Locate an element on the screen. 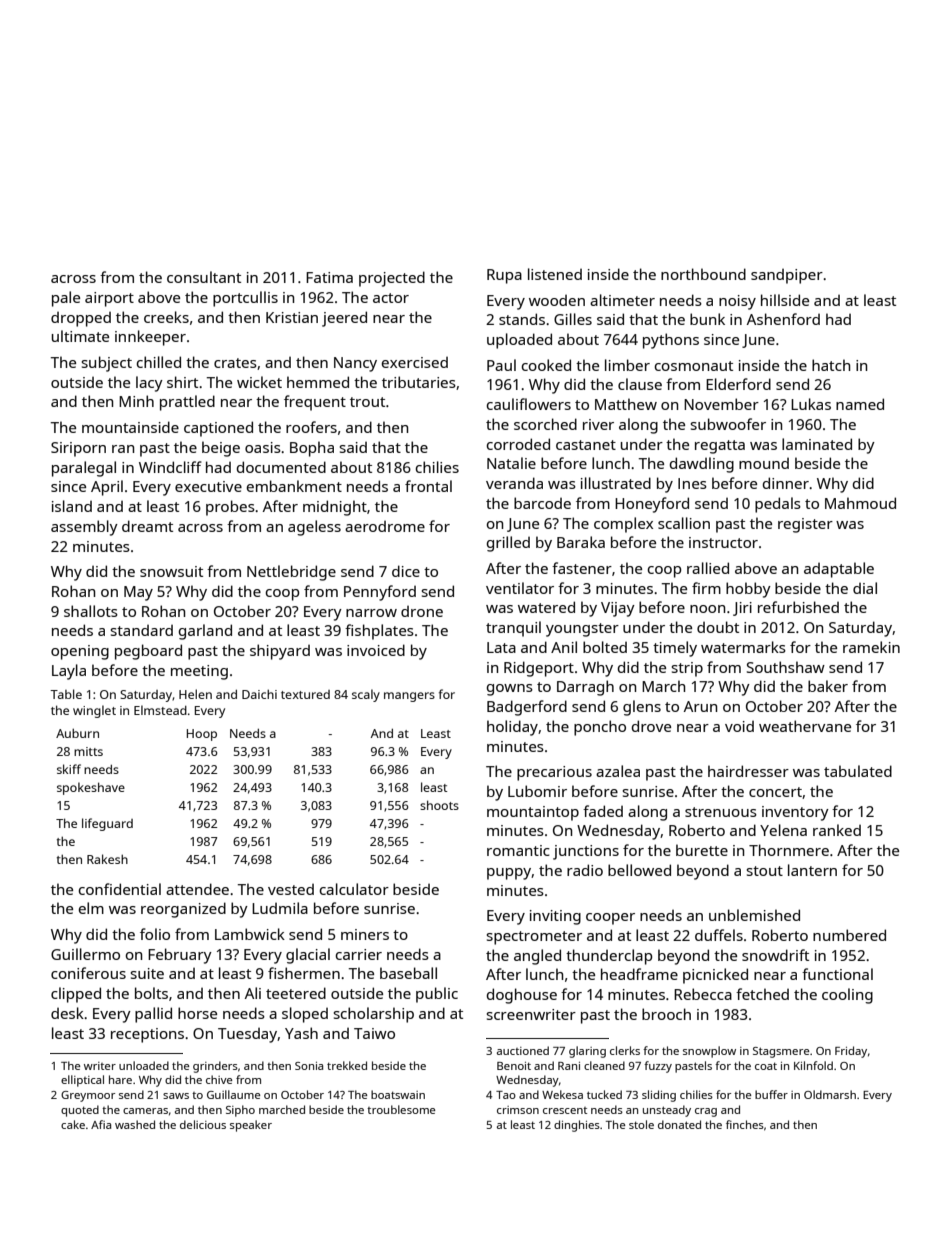 This screenshot has width=952, height=1233. timely is located at coordinates (675, 649).
